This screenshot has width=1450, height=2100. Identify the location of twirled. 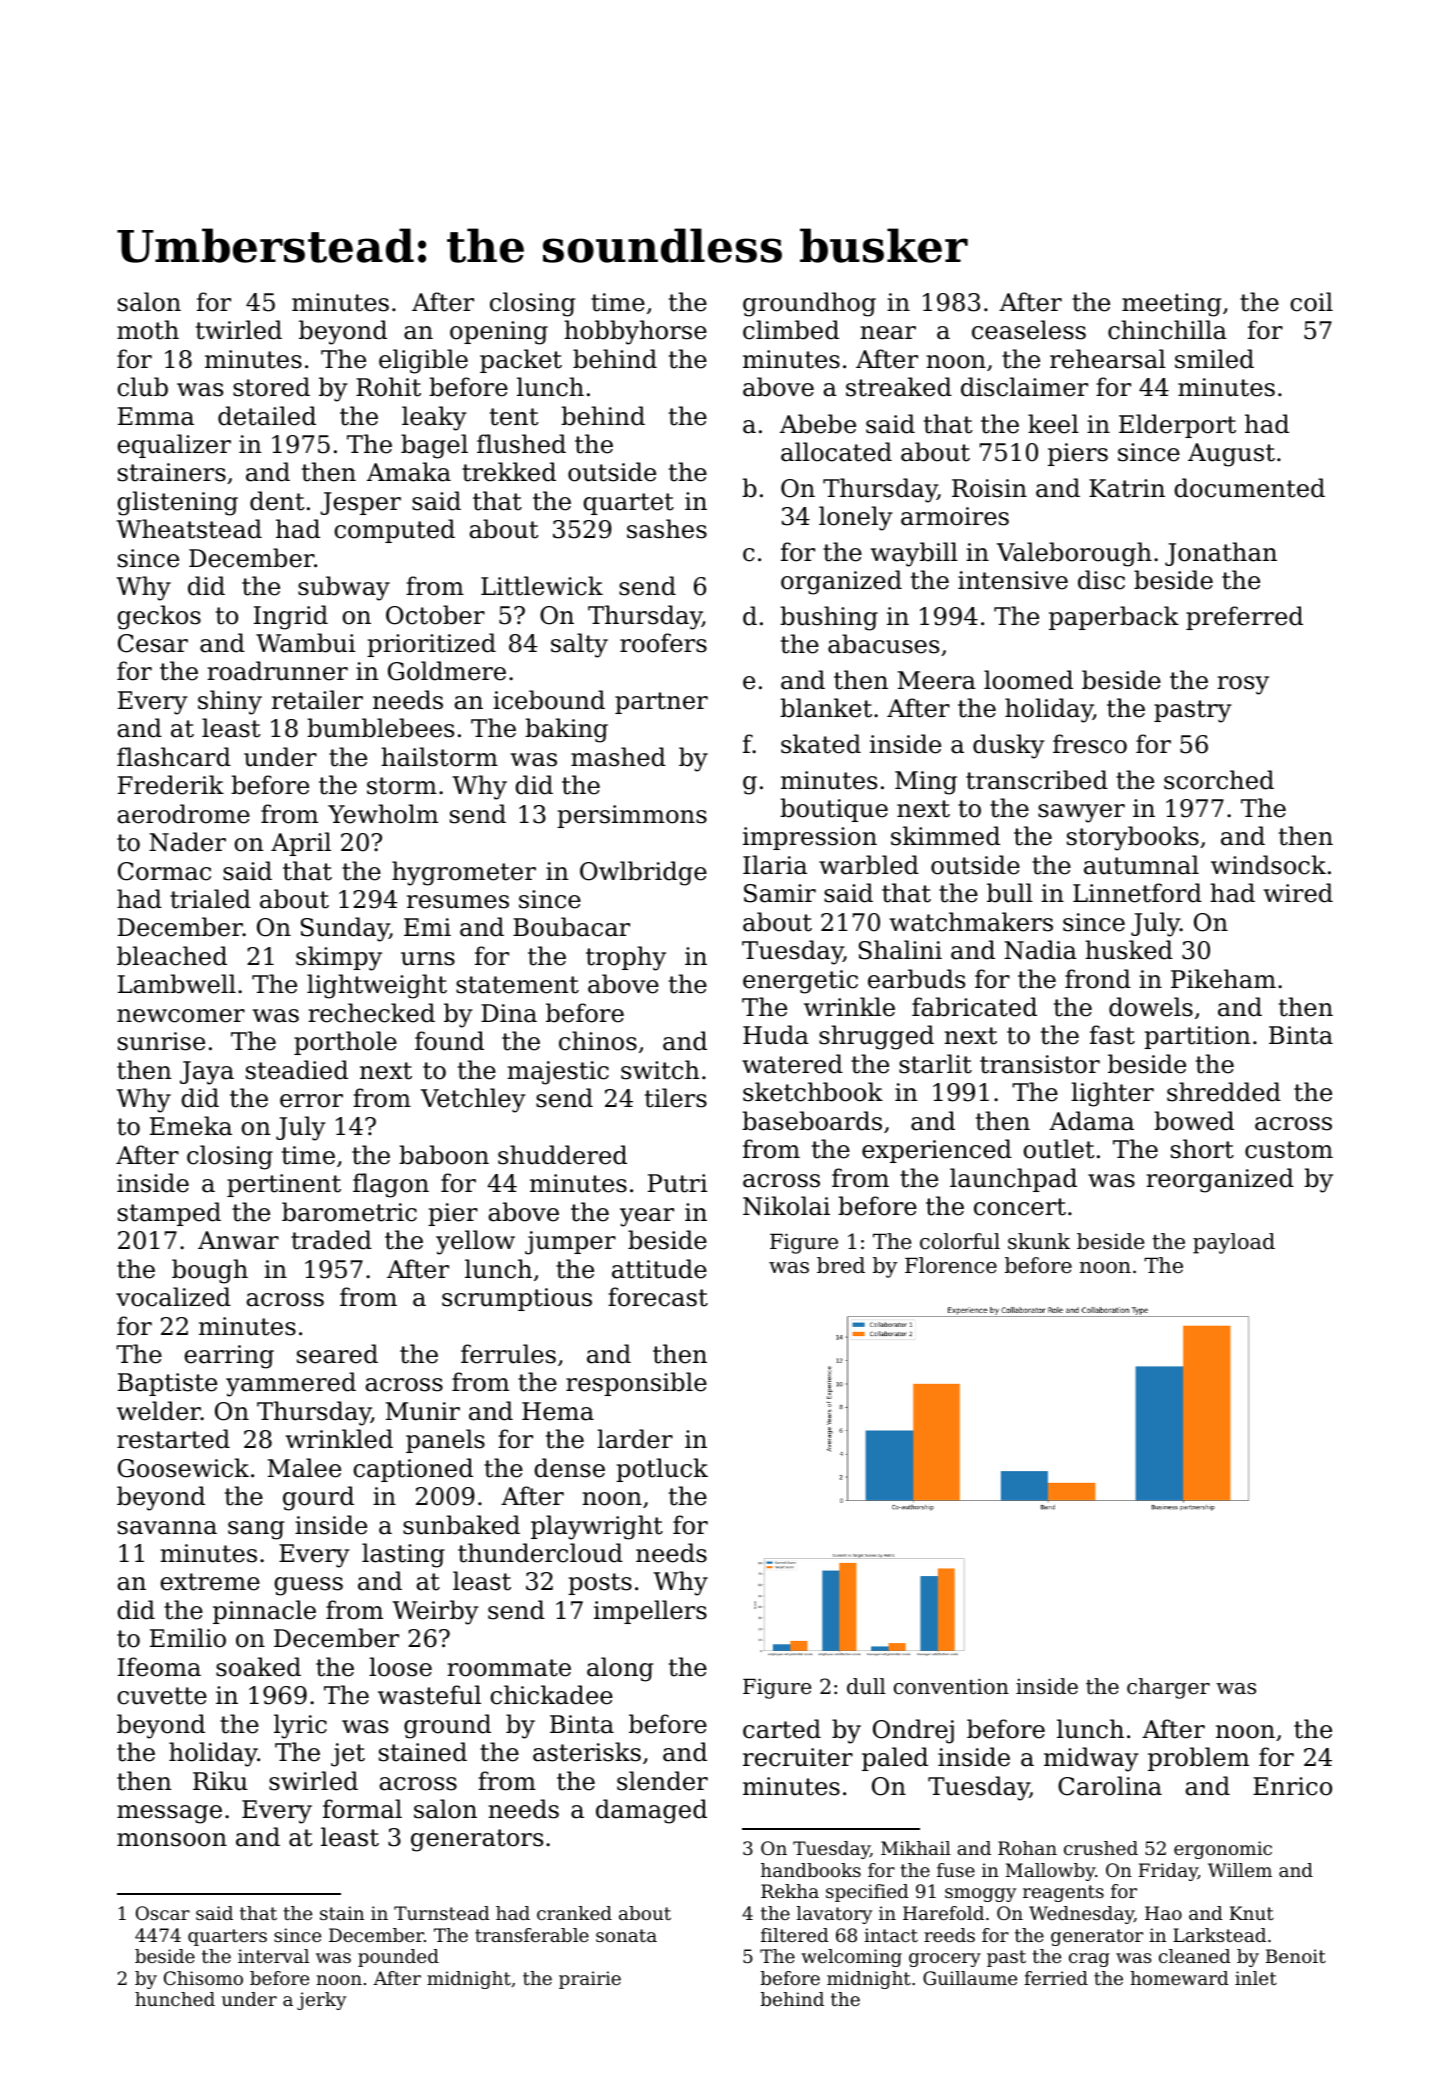
(239, 330).
